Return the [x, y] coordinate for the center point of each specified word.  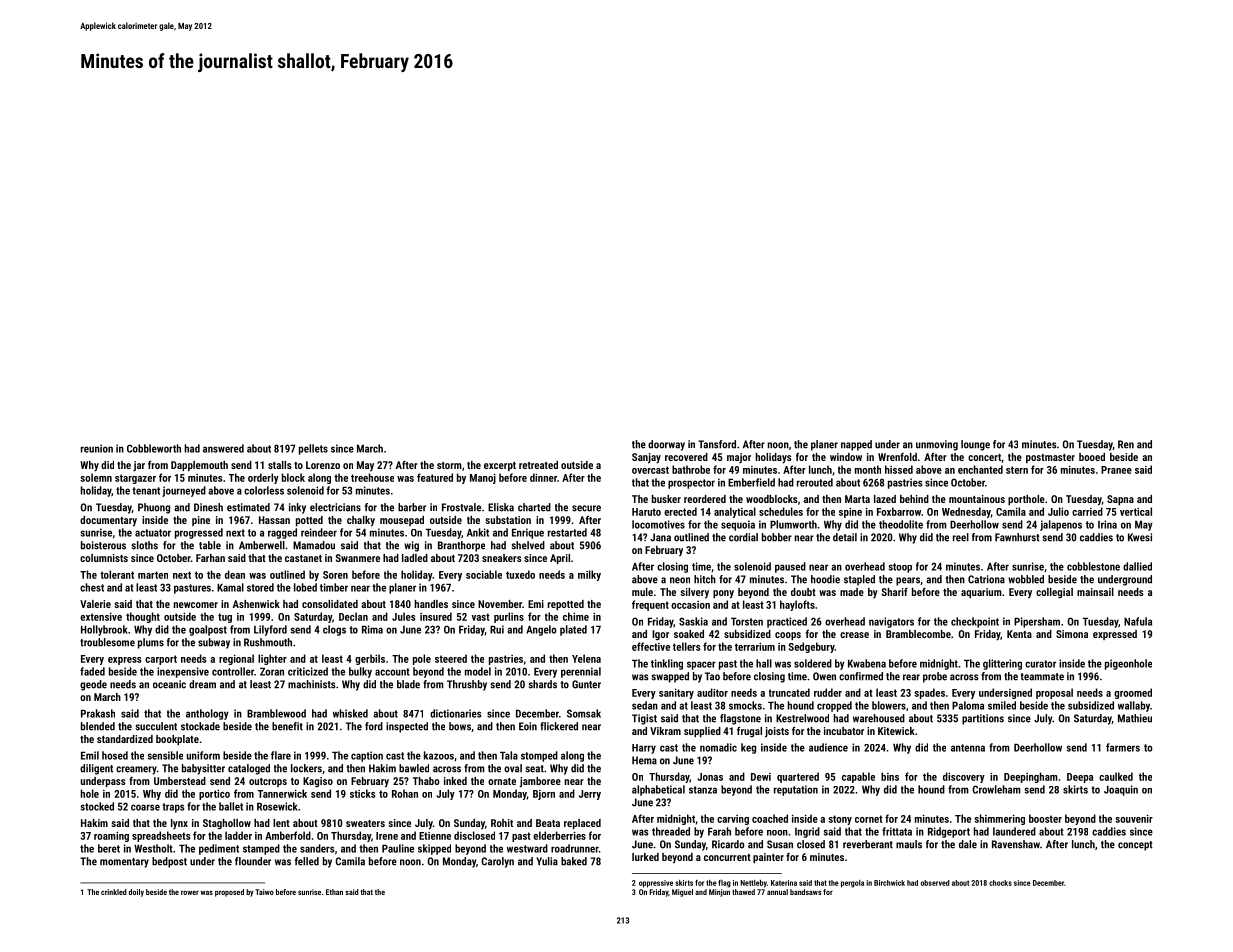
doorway [666, 445]
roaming [111, 837]
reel [961, 537]
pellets [313, 449]
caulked [1116, 776]
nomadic [718, 747]
